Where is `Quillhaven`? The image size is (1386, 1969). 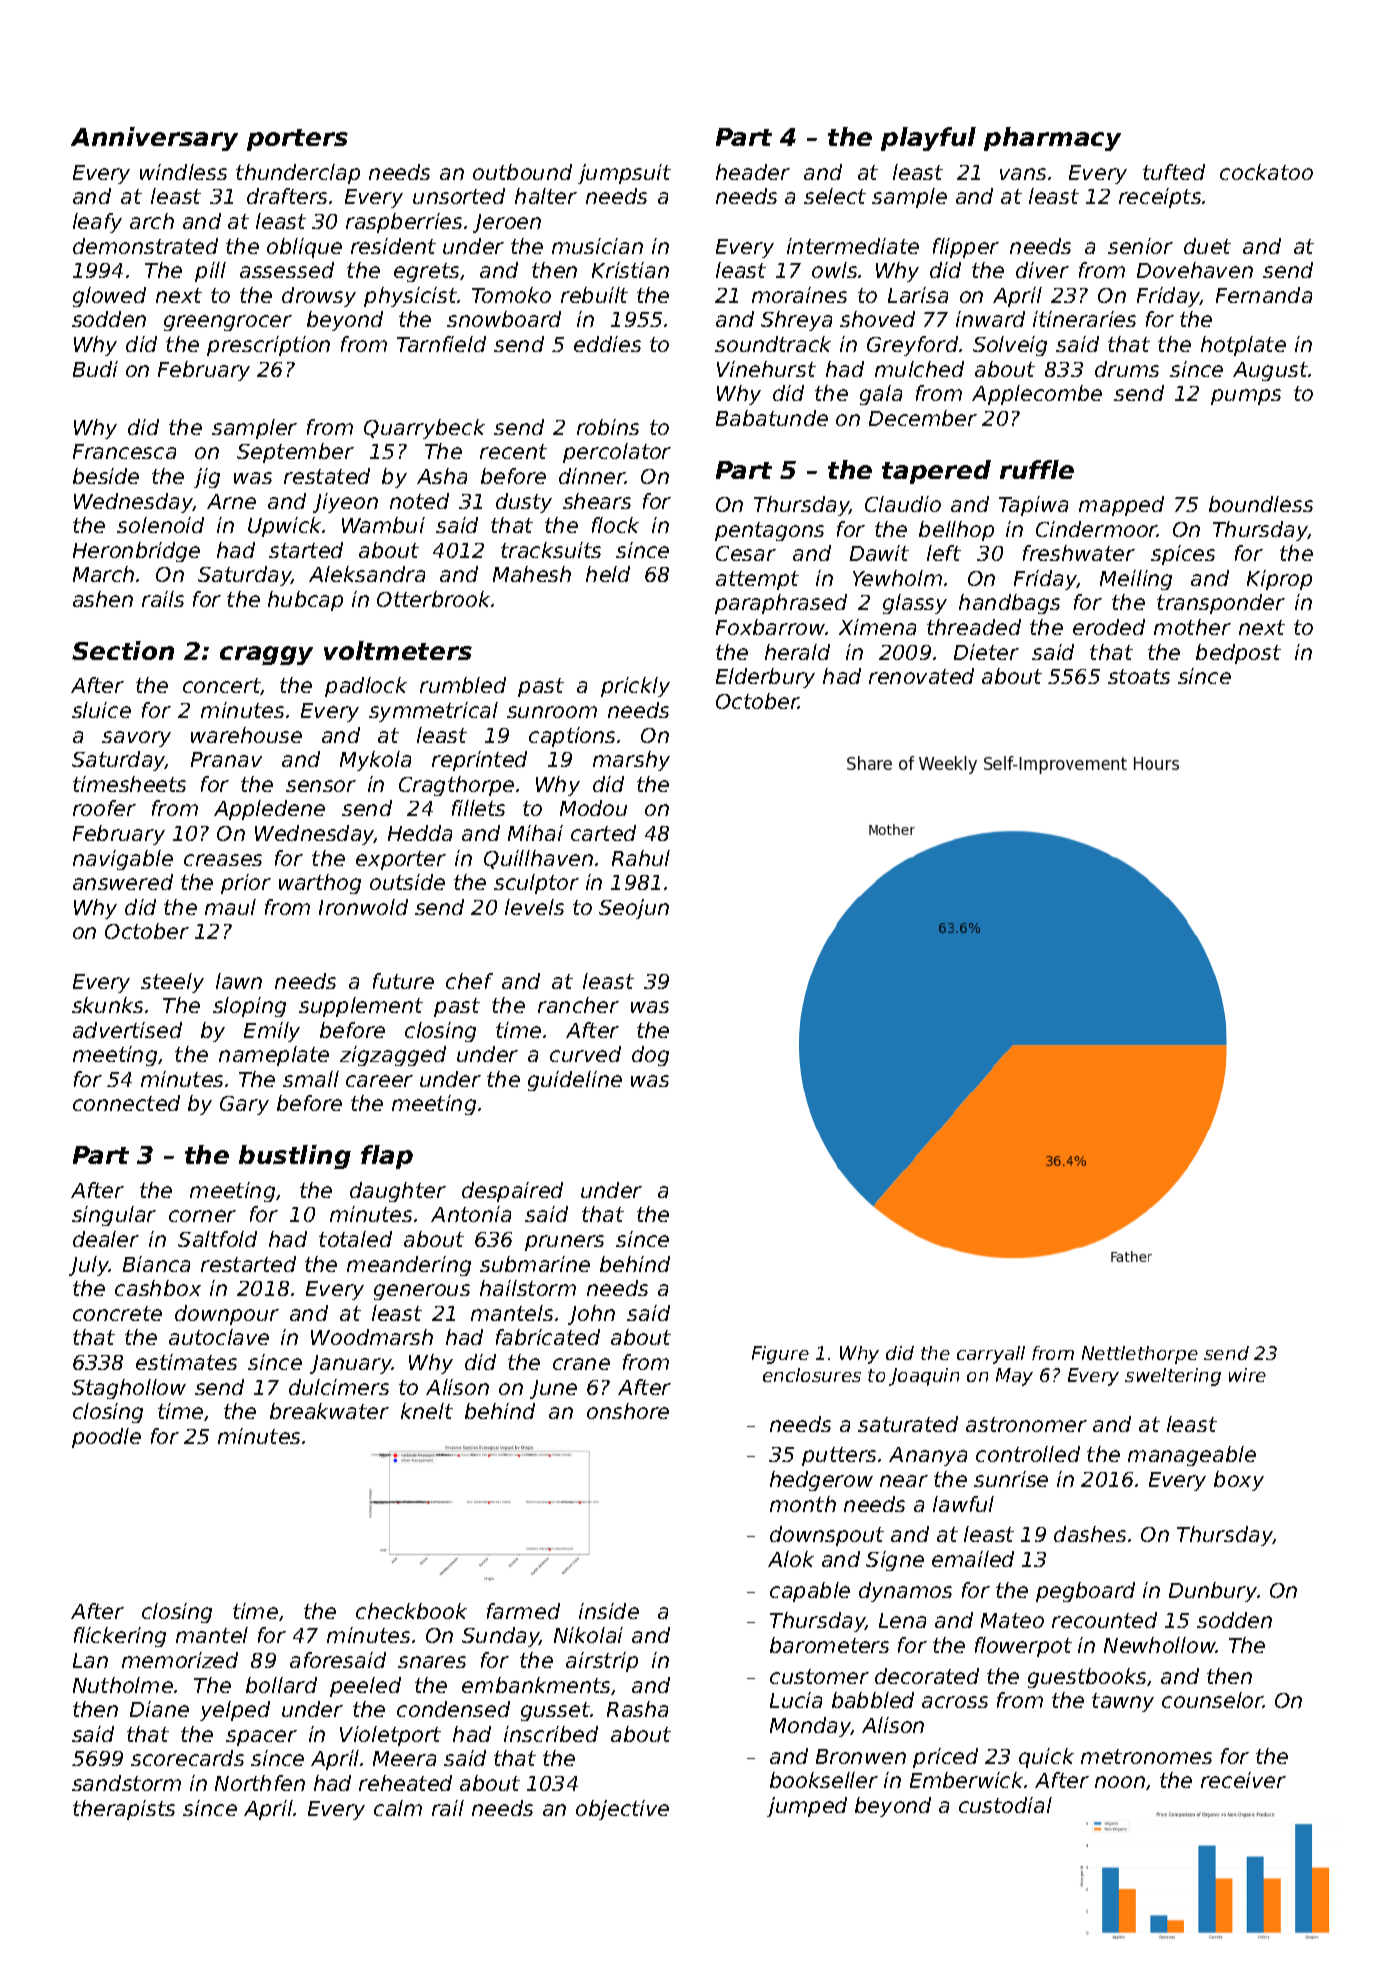 Quillhaven is located at coordinates (538, 859).
